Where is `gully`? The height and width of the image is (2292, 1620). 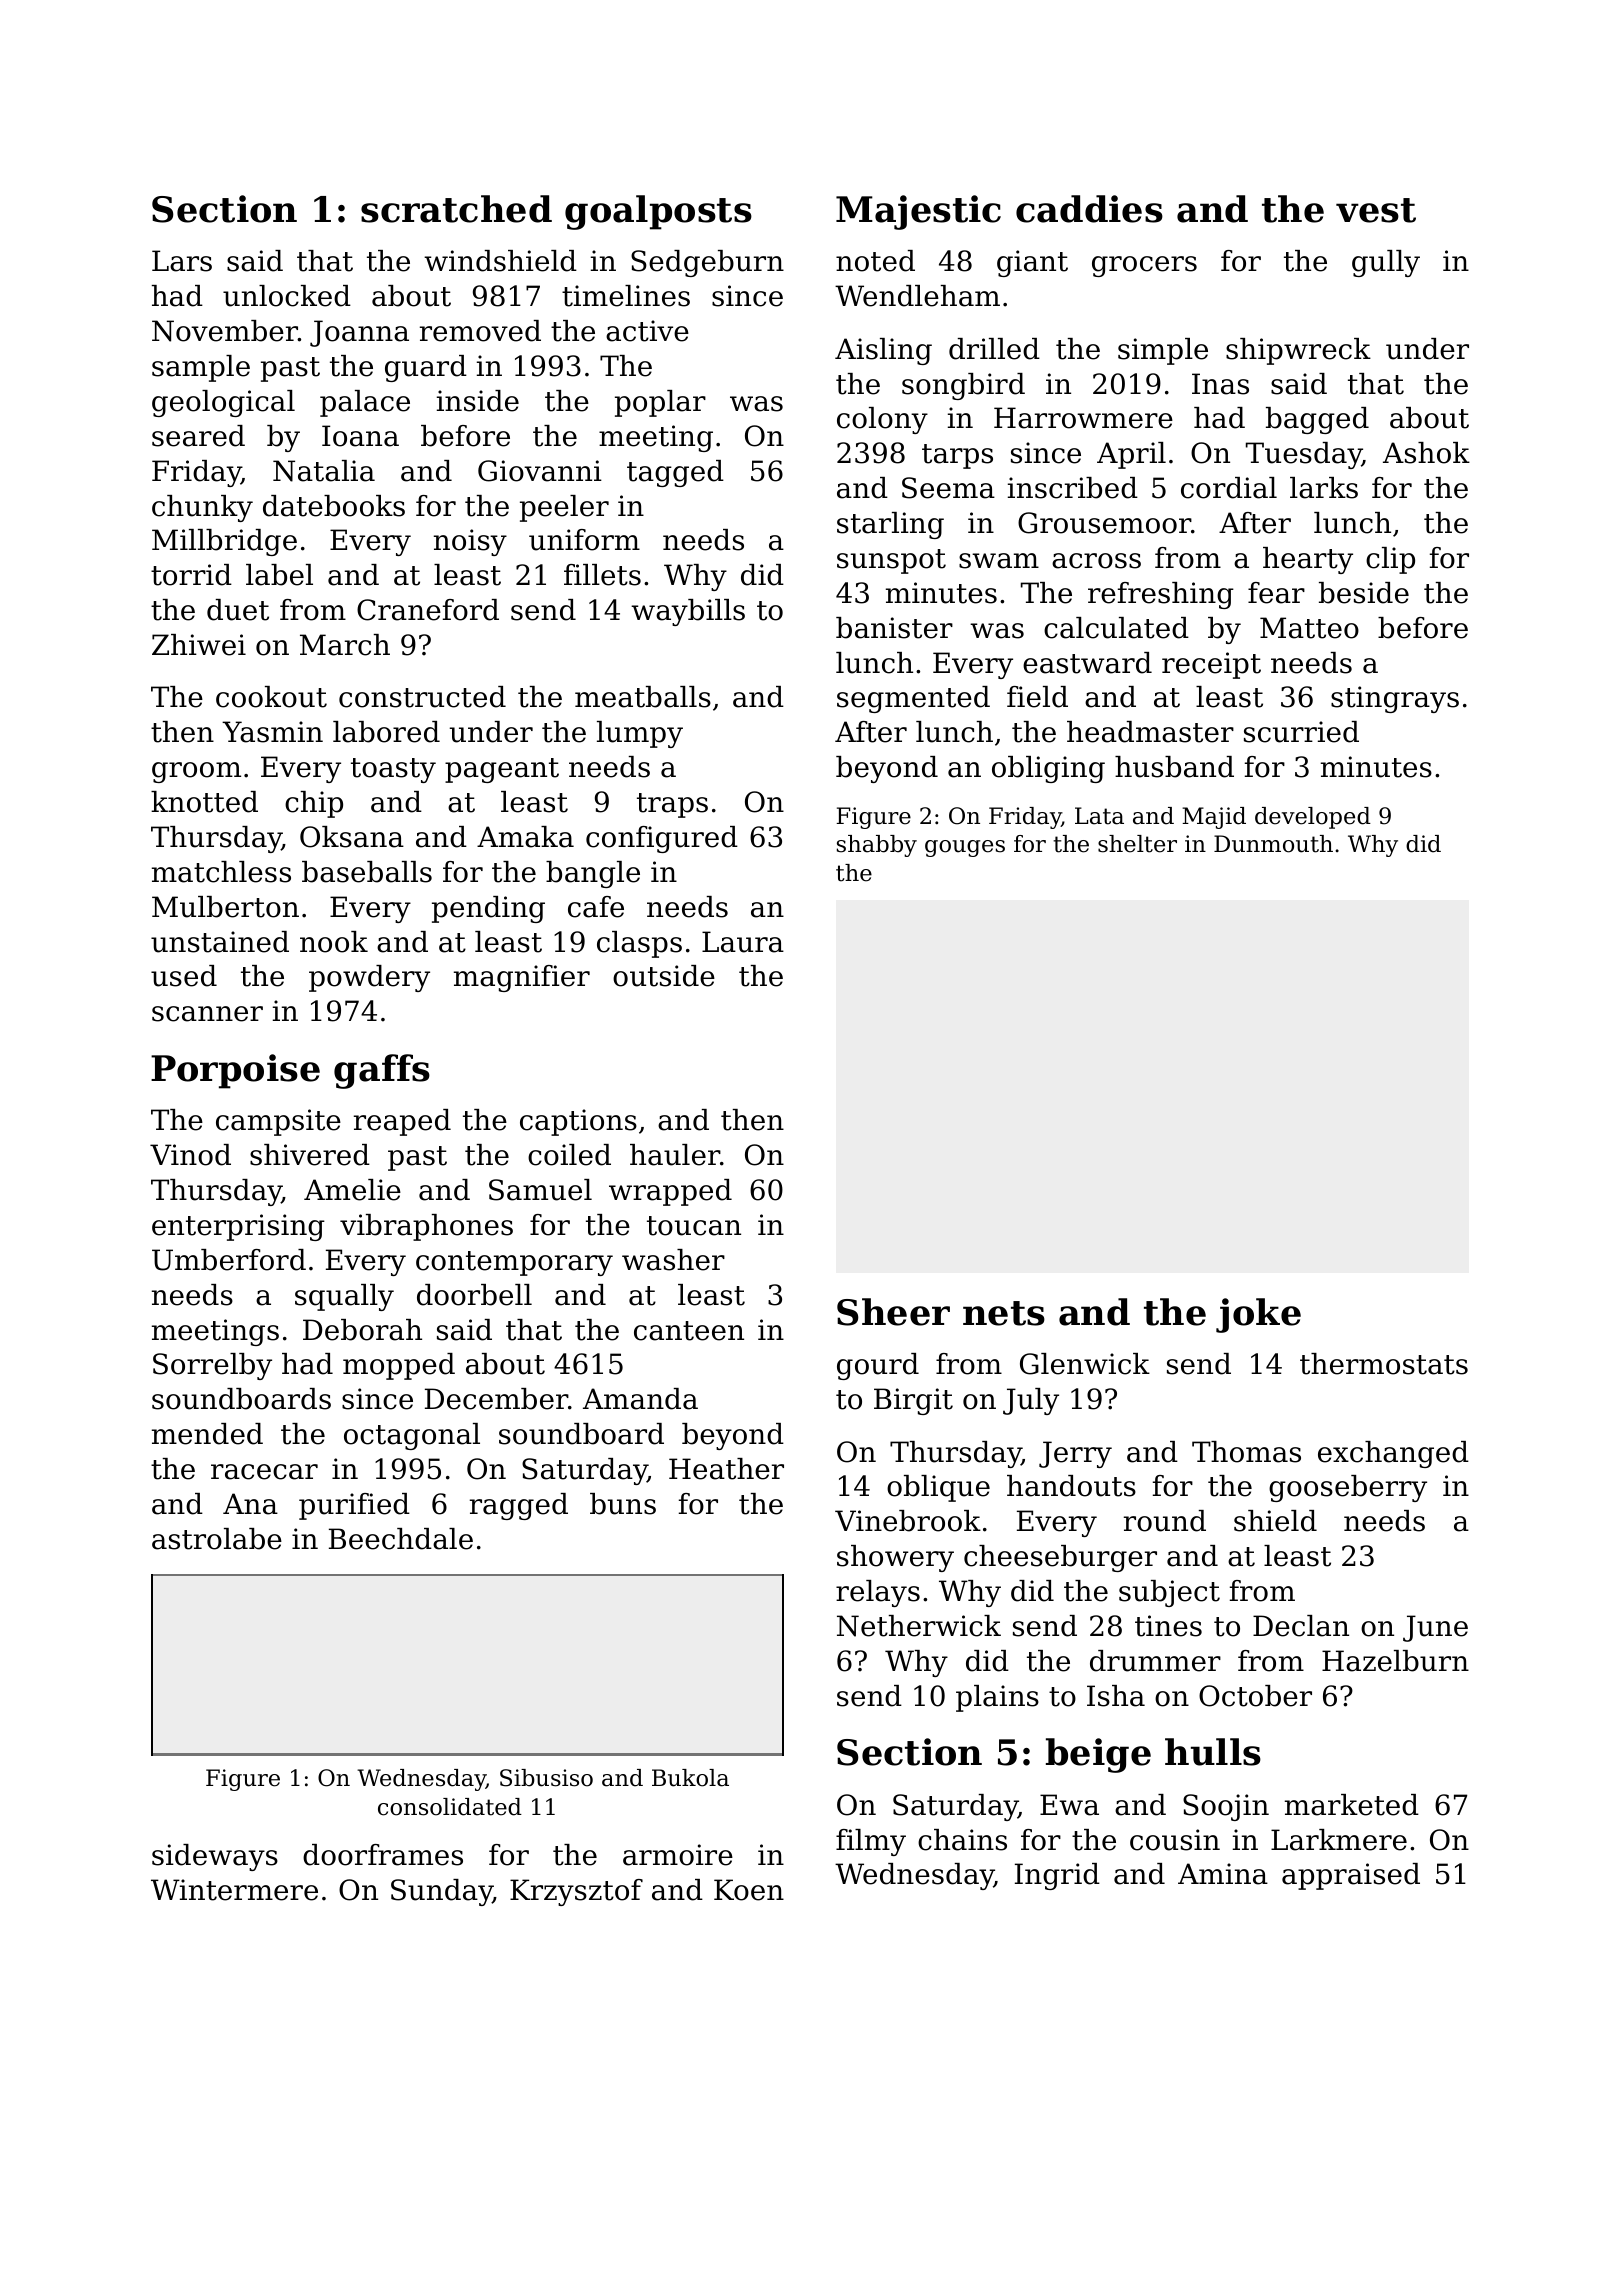
gully is located at coordinates (1386, 263).
